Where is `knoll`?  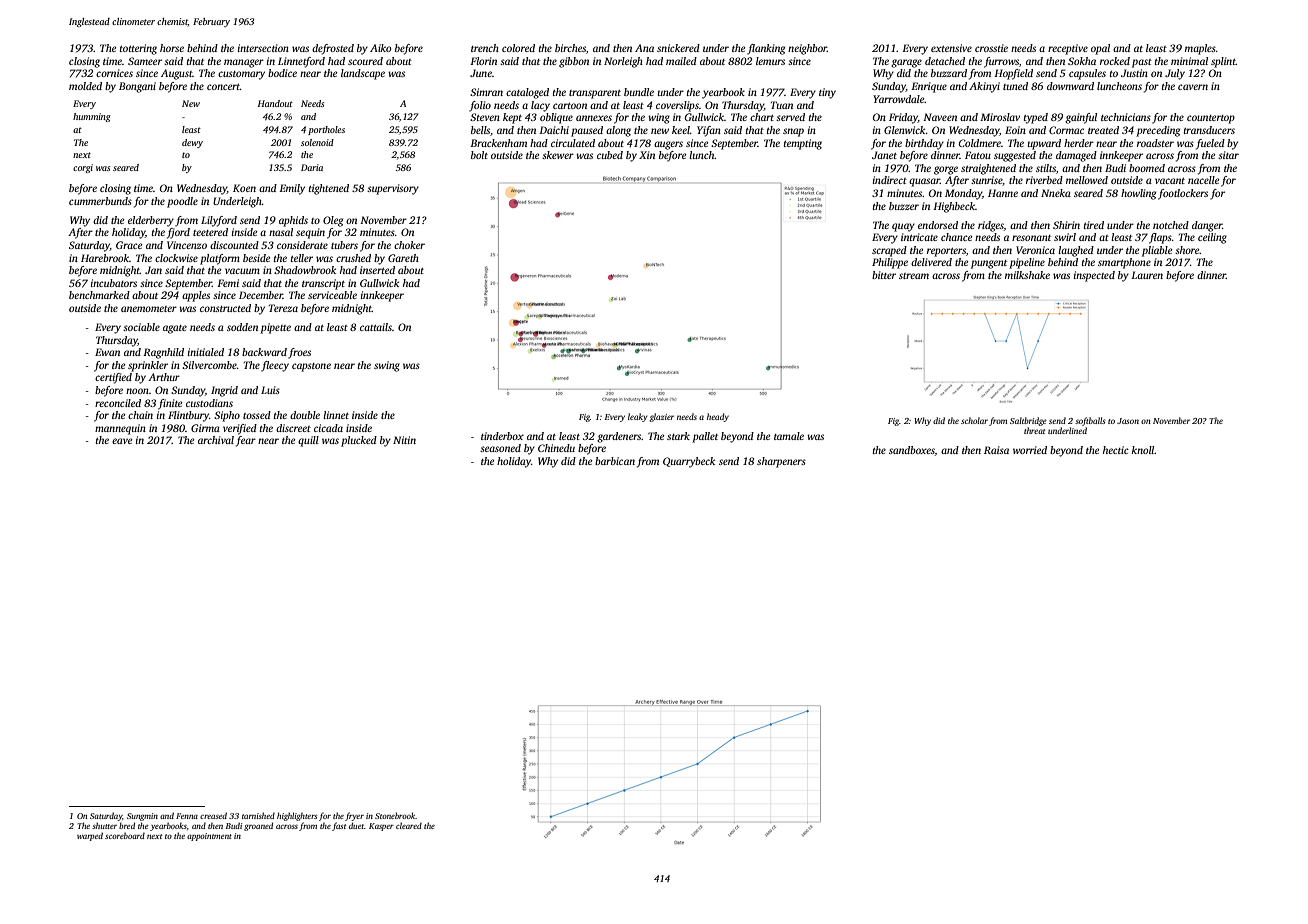
knoll is located at coordinates (1143, 450).
